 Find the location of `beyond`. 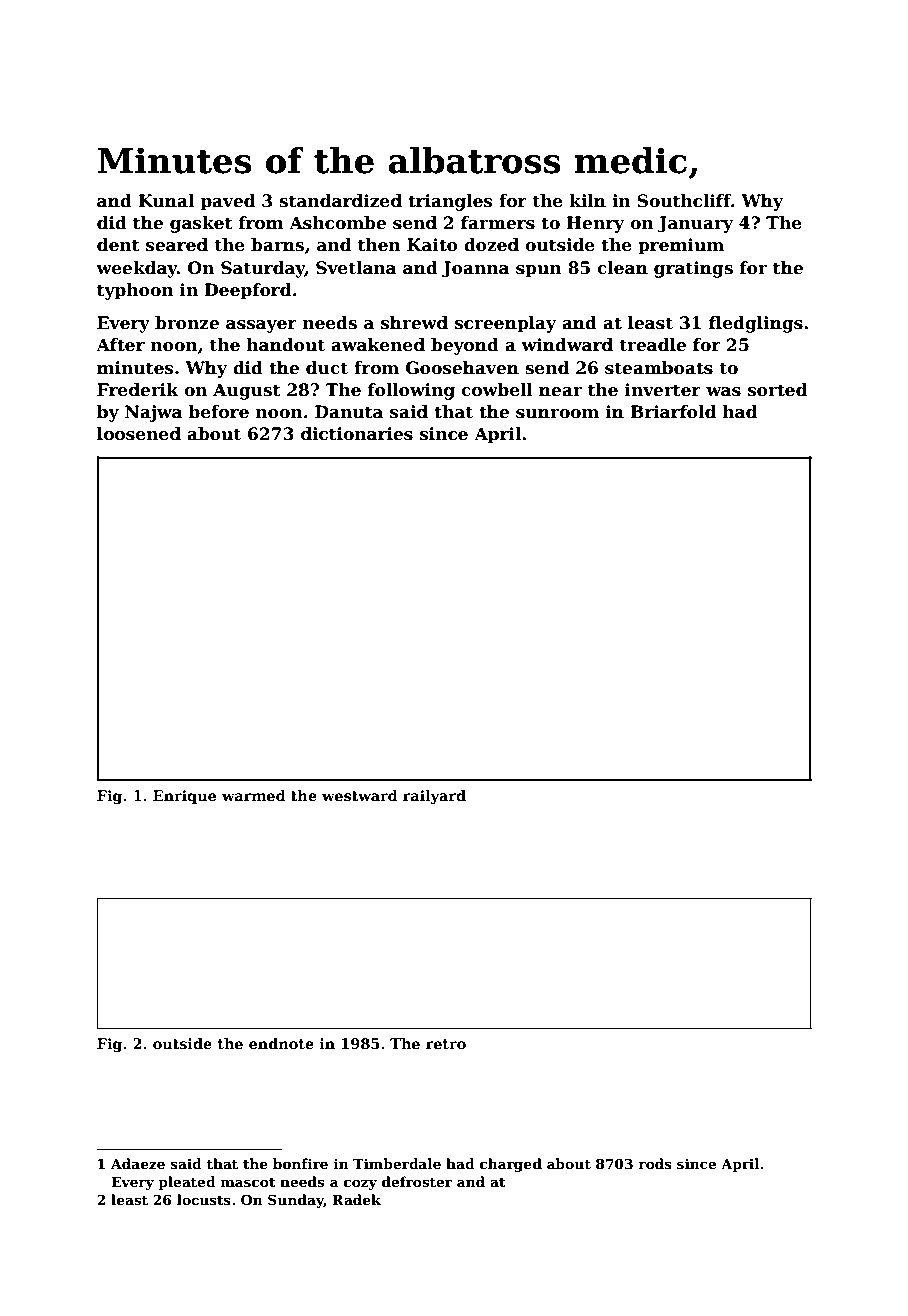

beyond is located at coordinates (465, 346).
